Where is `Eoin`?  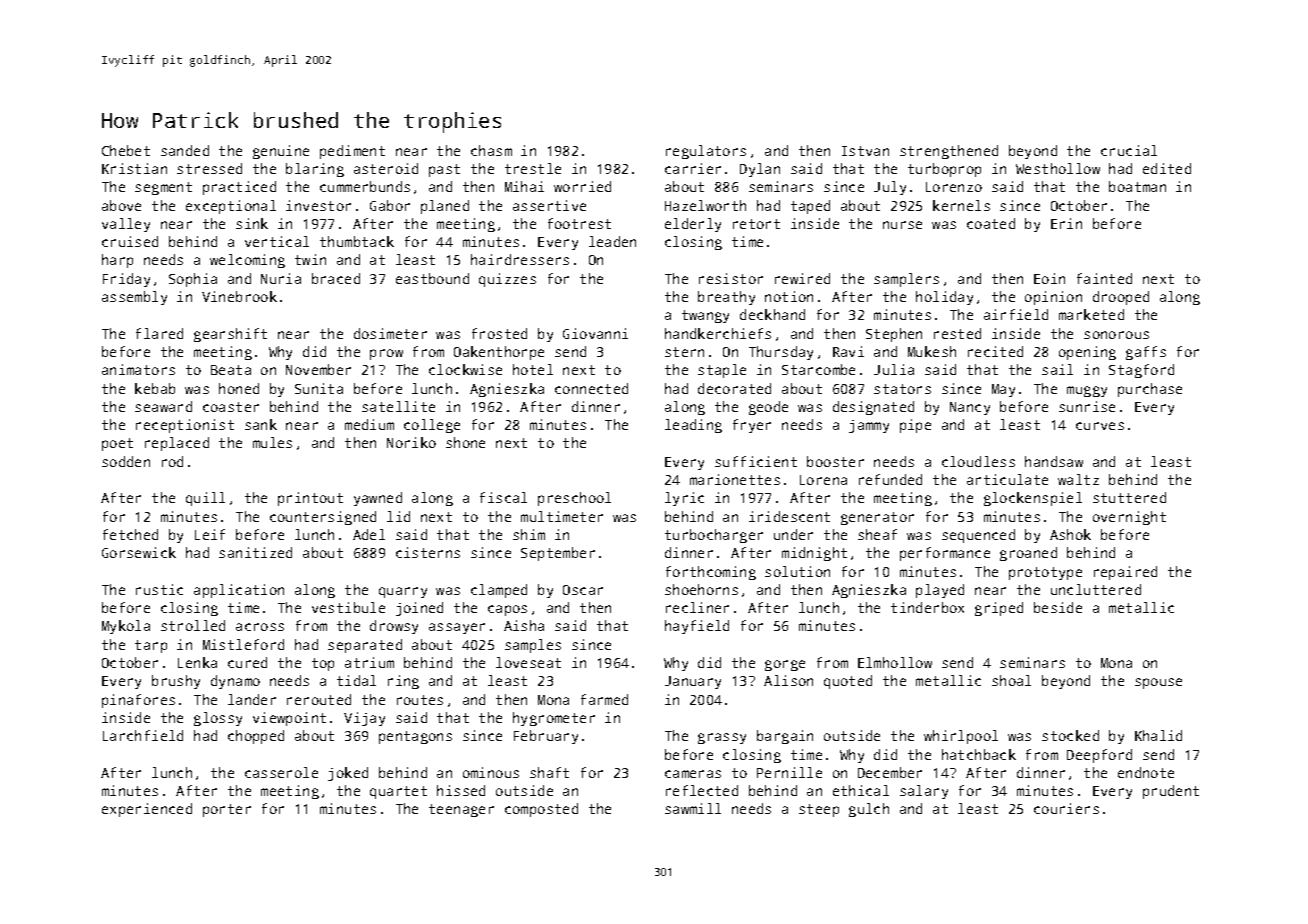 Eoin is located at coordinates (1049, 278).
